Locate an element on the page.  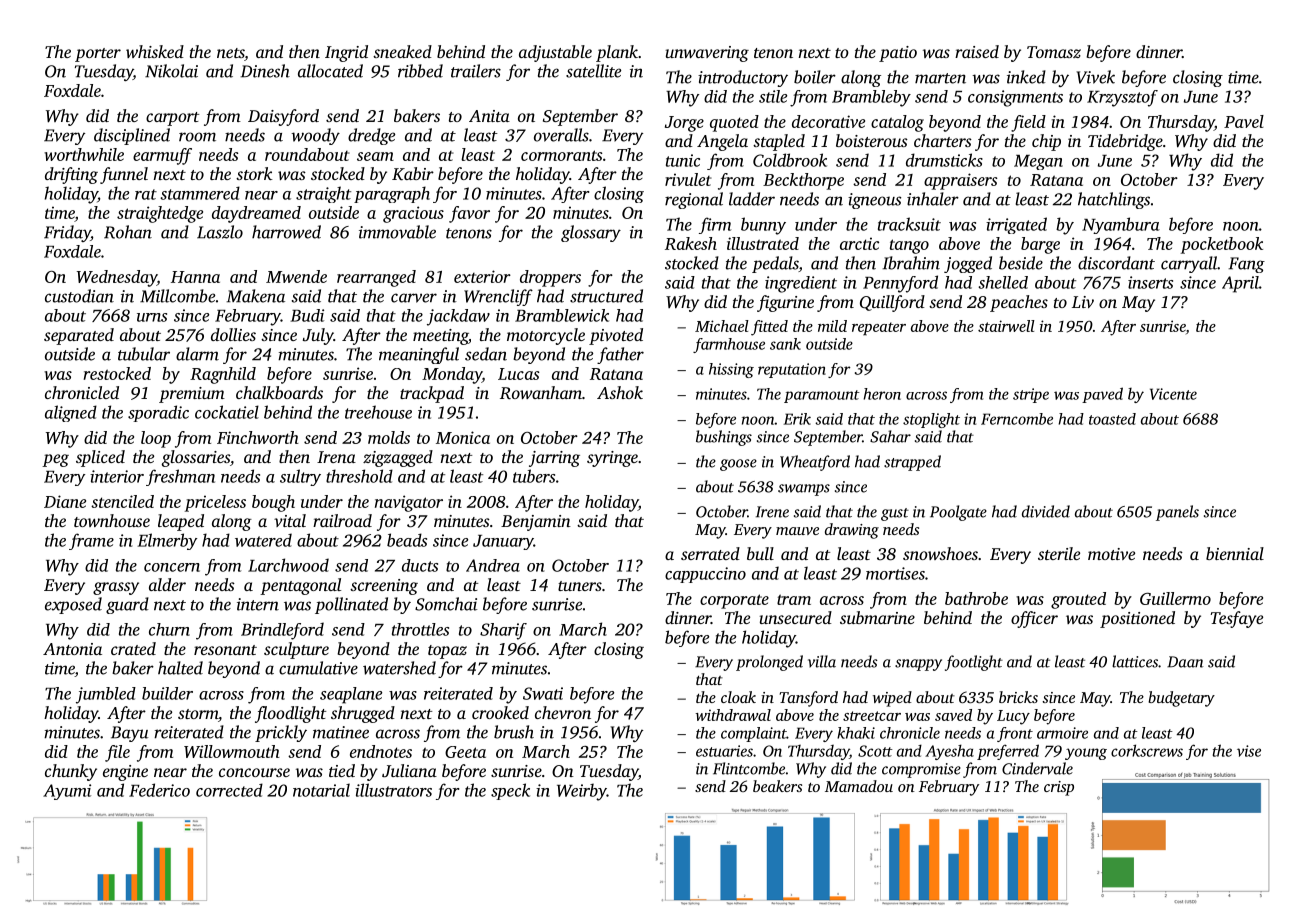
rivulet is located at coordinates (688, 179).
